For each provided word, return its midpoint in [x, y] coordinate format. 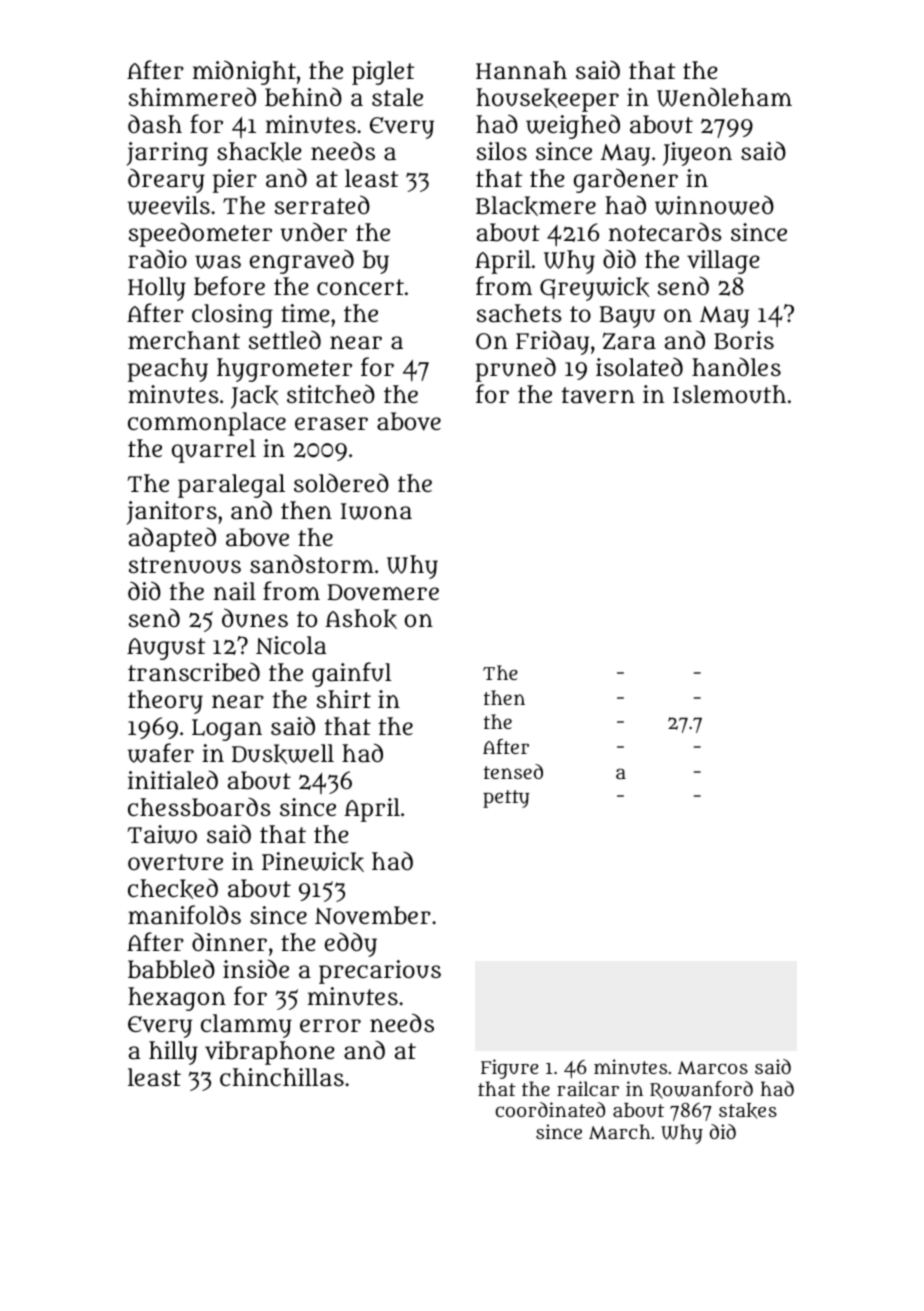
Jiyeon [697, 154]
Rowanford [701, 1090]
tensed [513, 771]
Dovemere [383, 592]
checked [173, 888]
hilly [173, 1053]
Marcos [713, 1068]
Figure [509, 1069]
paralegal [231, 486]
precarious [380, 972]
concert [360, 287]
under [314, 231]
